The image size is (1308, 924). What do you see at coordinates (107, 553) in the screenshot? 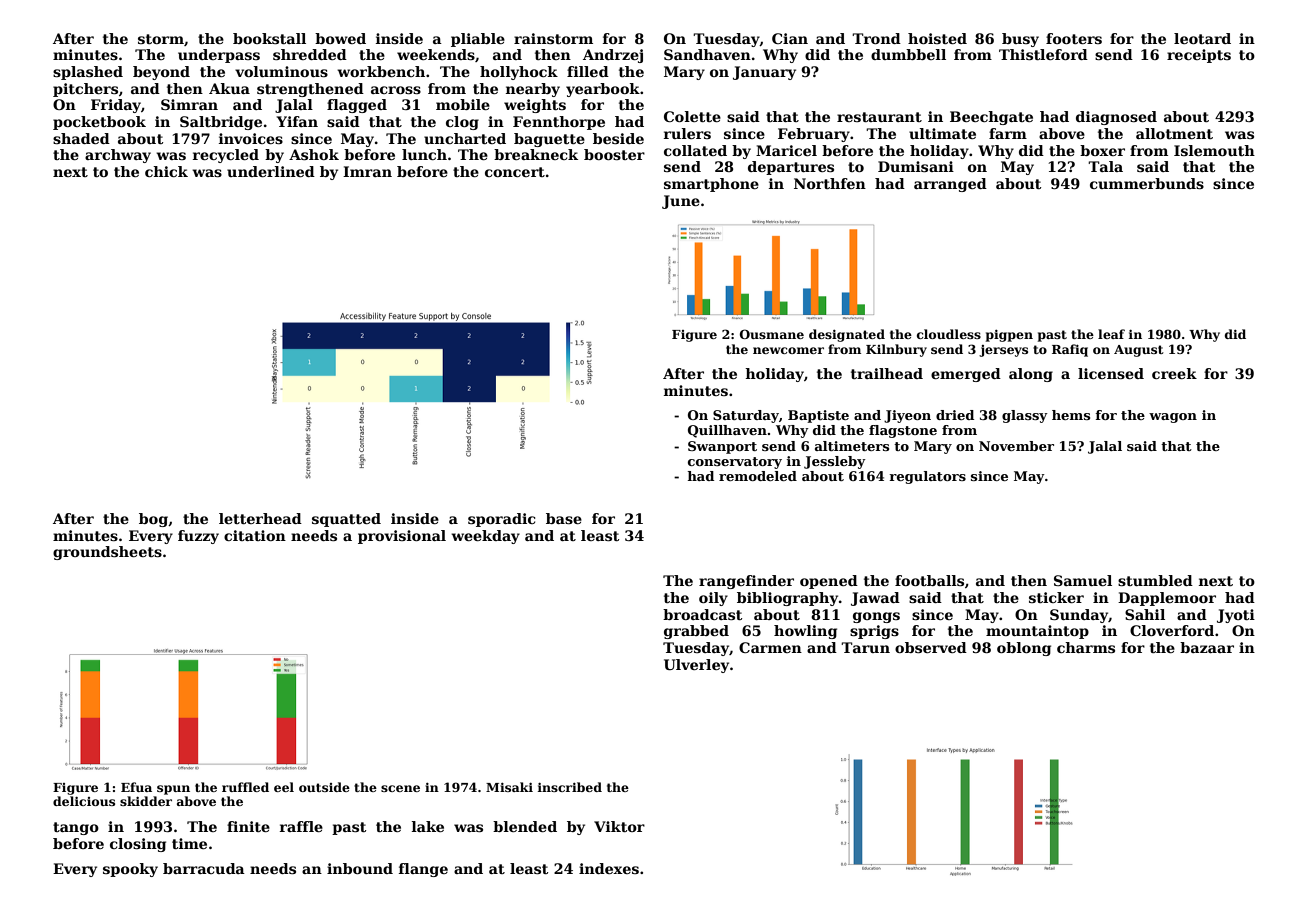
I see `groundsheets` at bounding box center [107, 553].
